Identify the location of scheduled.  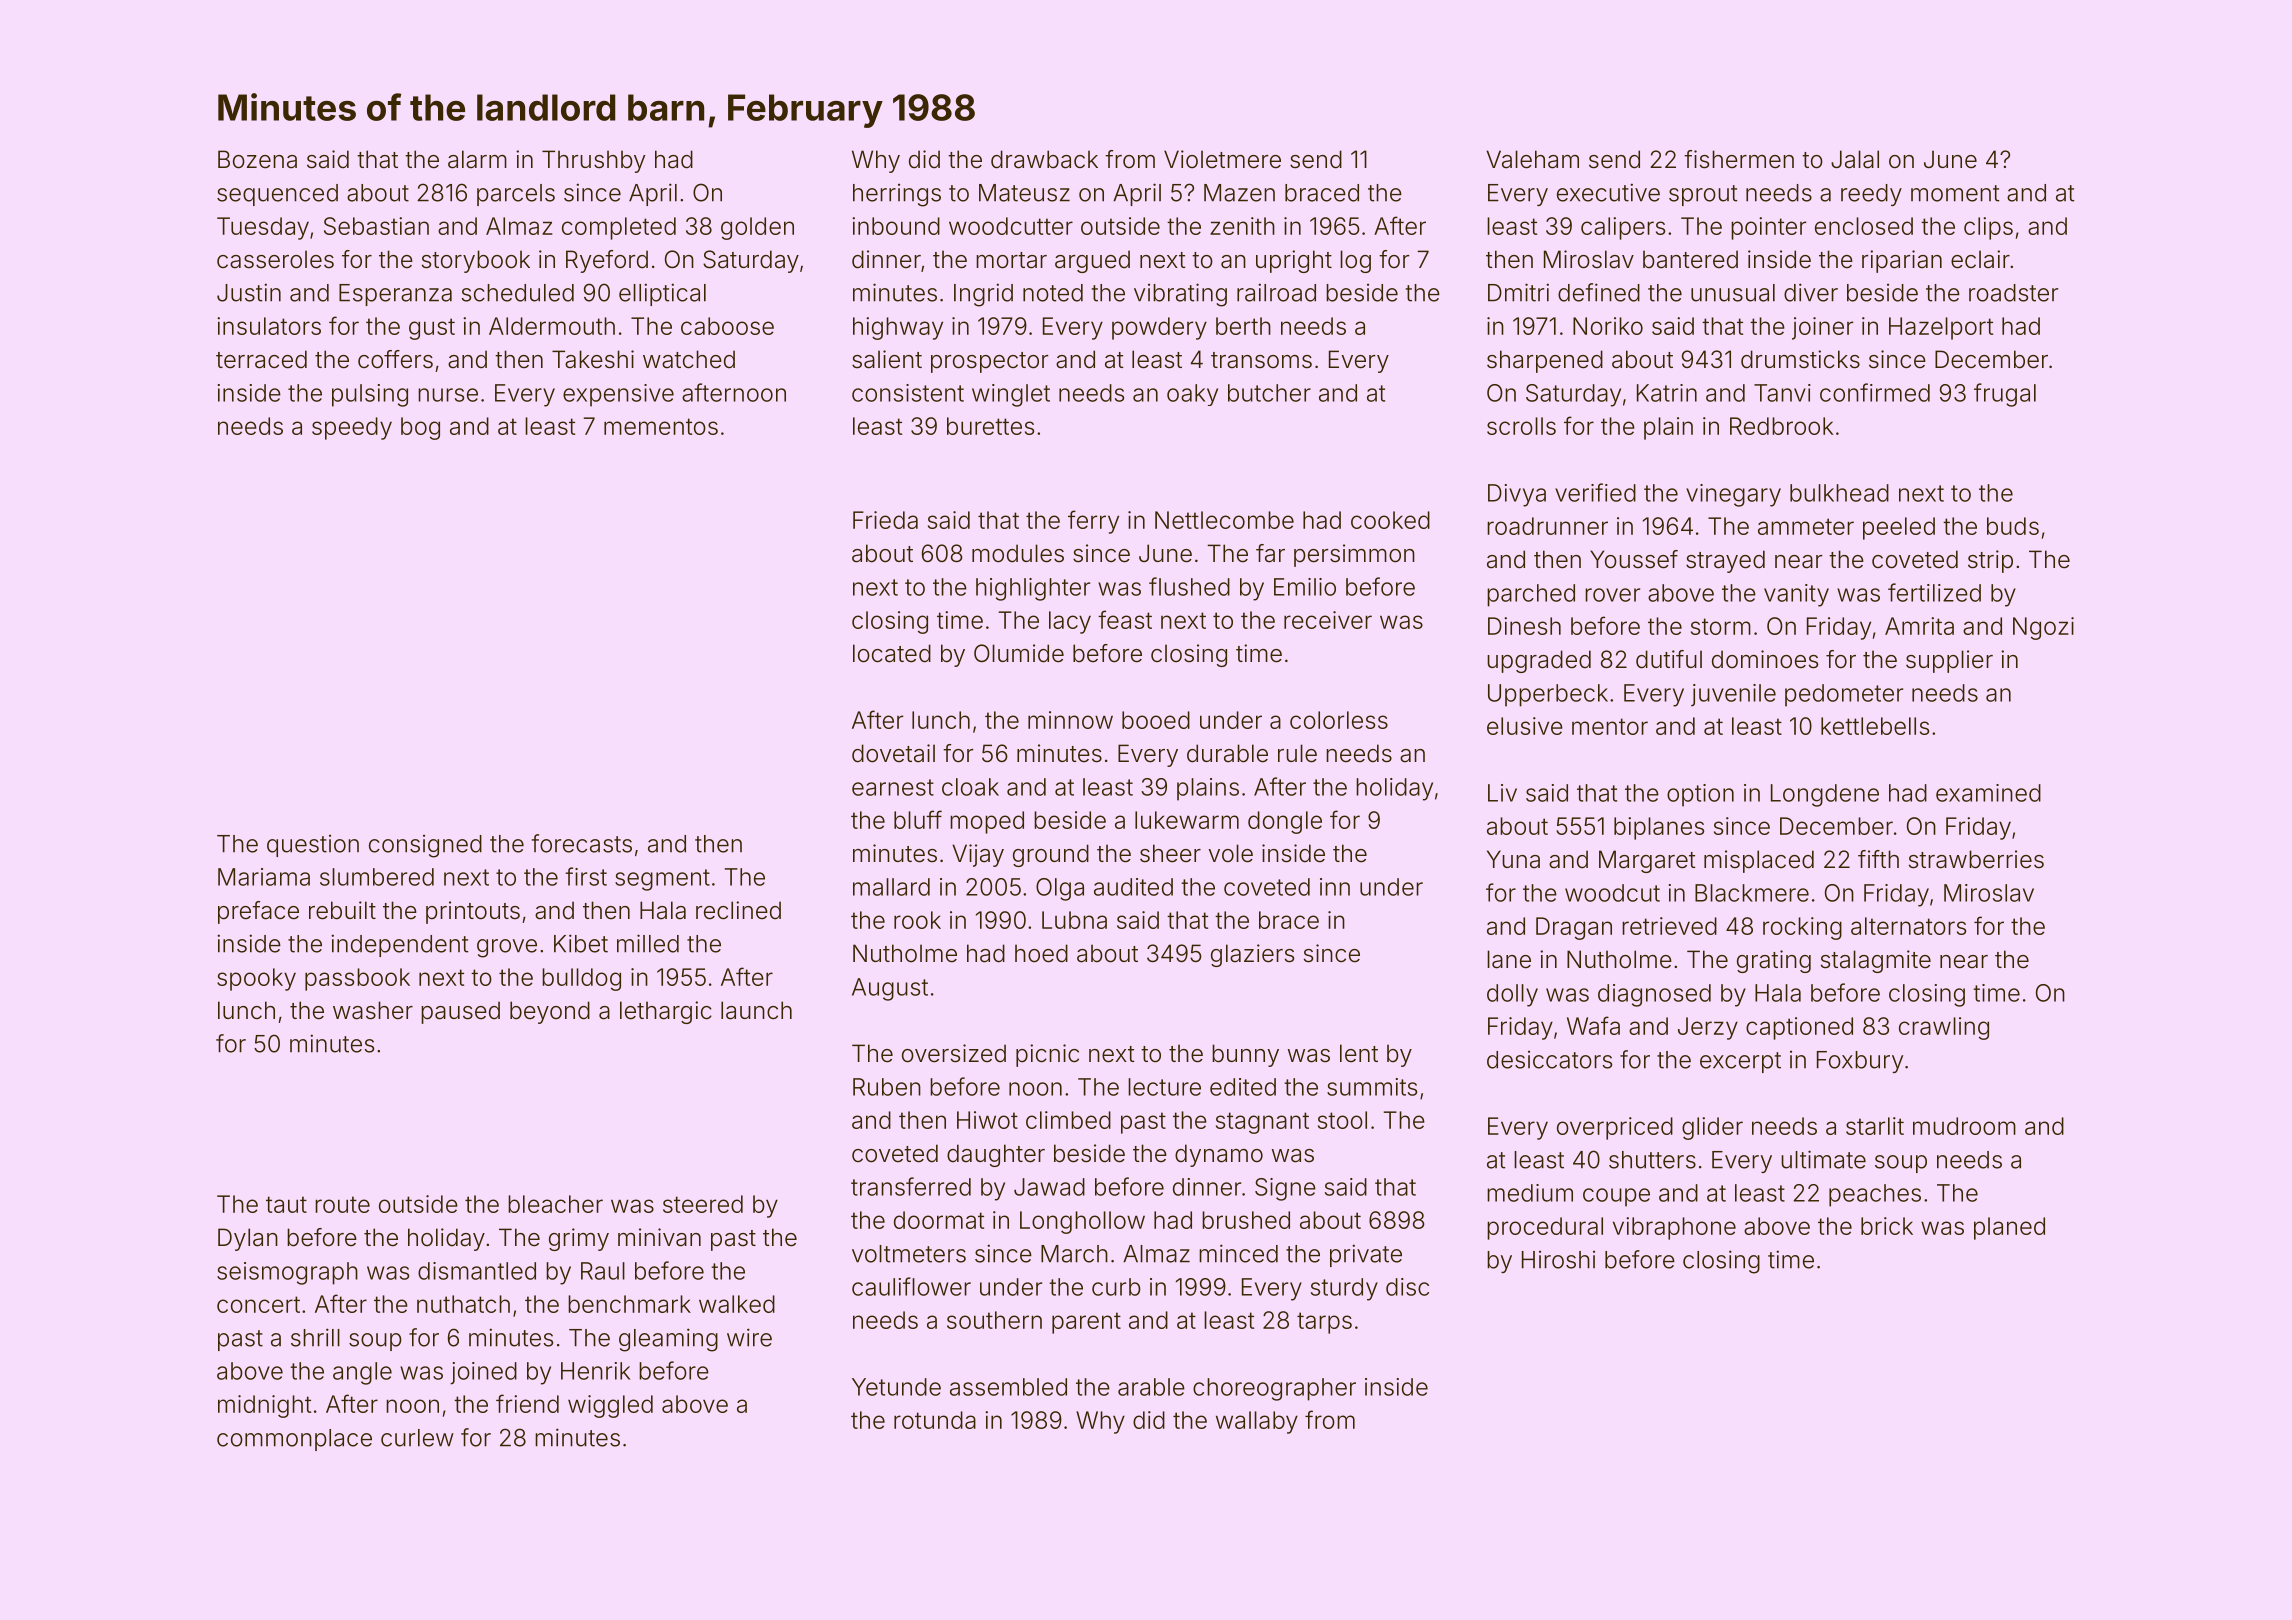
(518, 293).
